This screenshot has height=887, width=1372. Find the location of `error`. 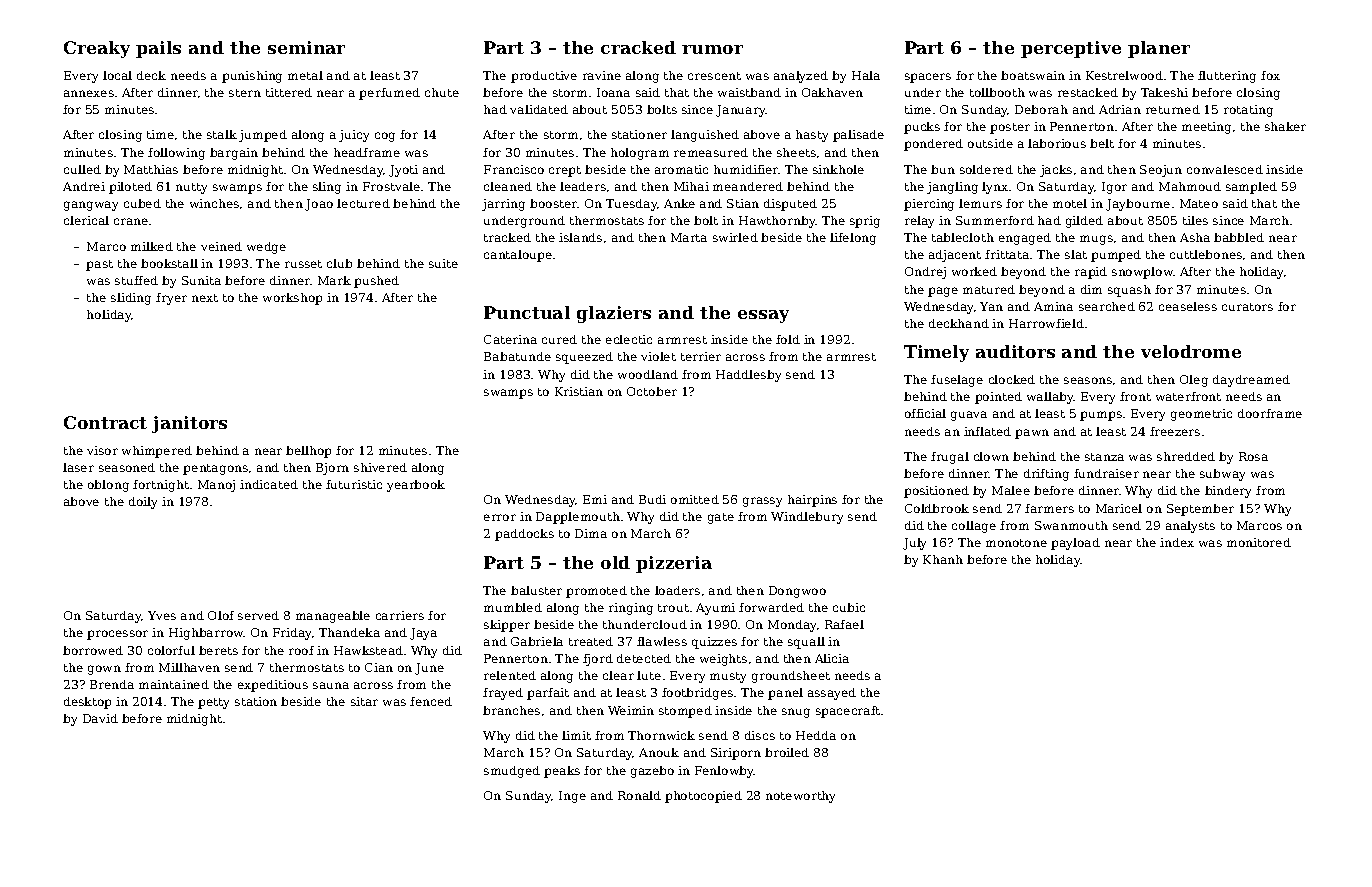

error is located at coordinates (500, 517).
